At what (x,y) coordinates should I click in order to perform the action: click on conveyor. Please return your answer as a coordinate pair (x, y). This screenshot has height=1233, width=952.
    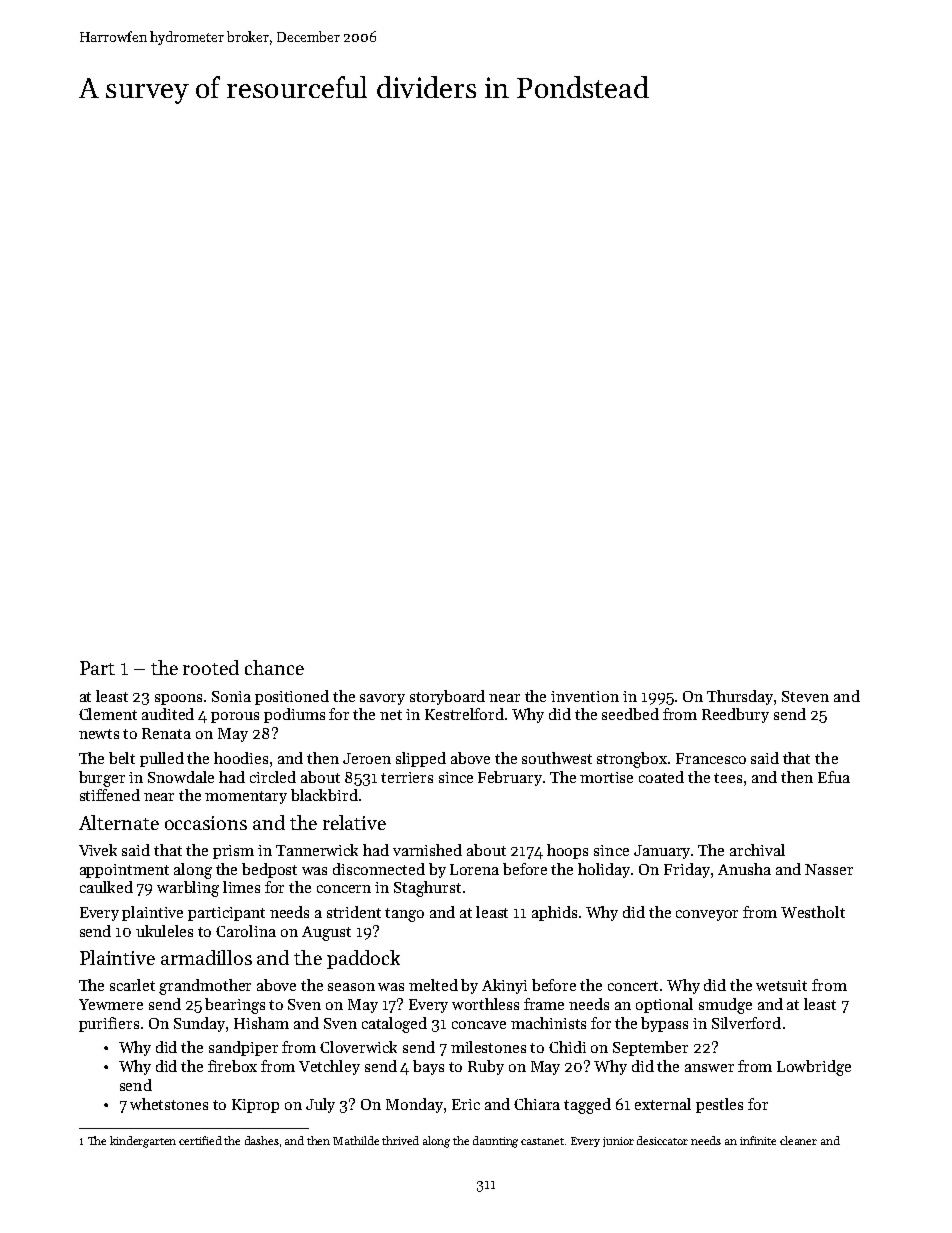
    Looking at the image, I should click on (707, 915).
